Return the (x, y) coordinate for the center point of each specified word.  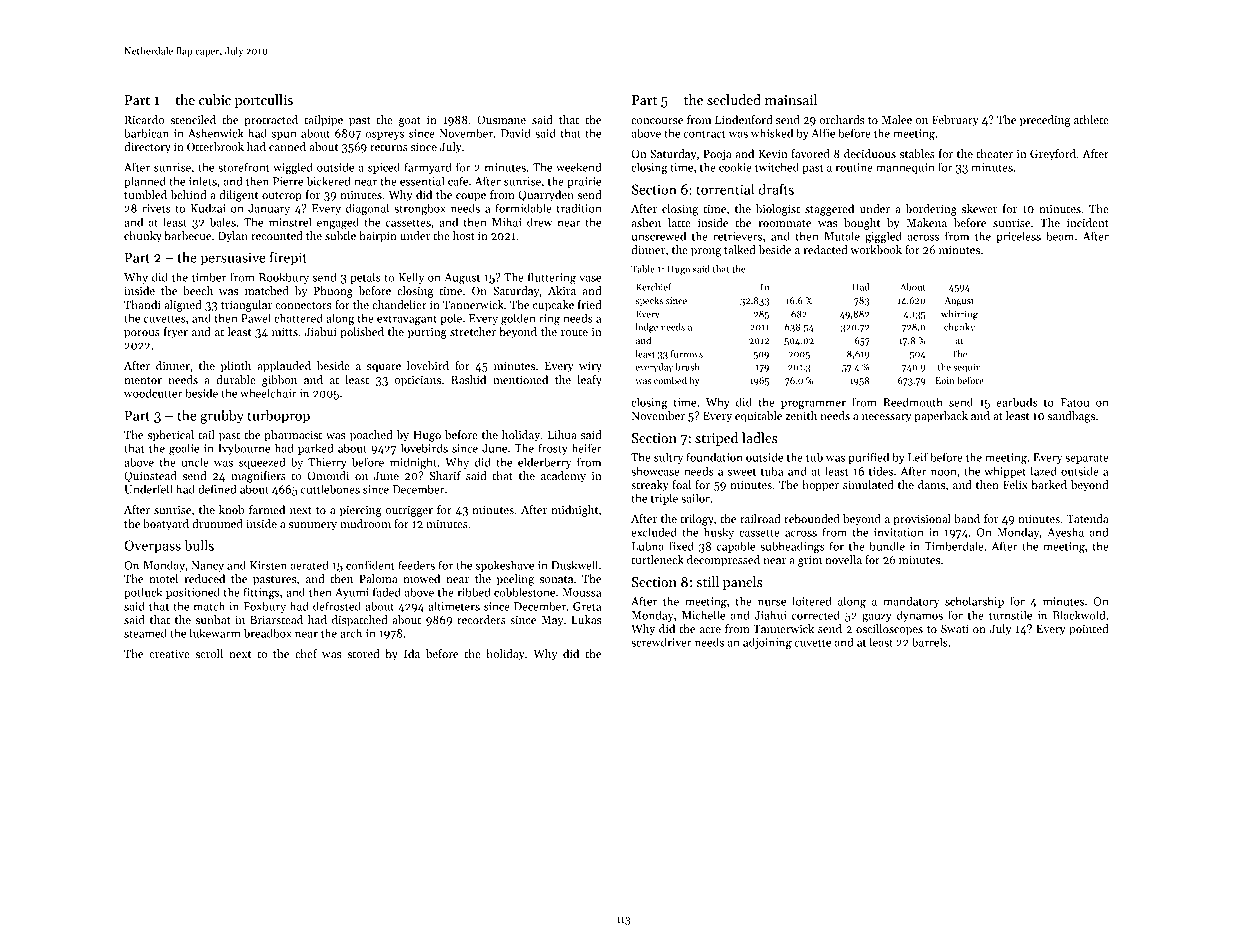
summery (313, 526)
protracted (271, 121)
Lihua (562, 434)
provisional (922, 520)
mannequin (905, 168)
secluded (734, 99)
